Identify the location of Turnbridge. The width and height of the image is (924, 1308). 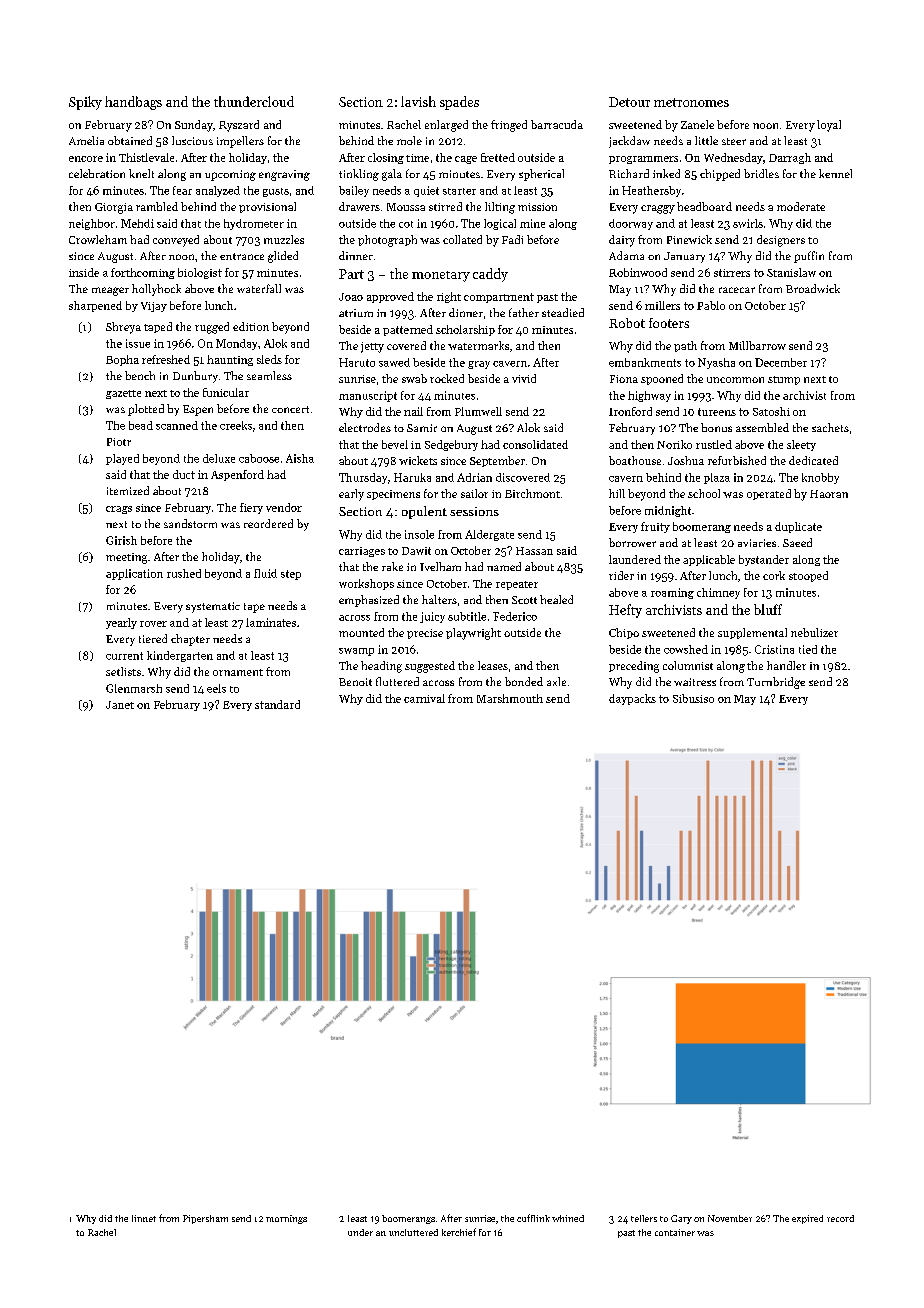
(776, 683).
